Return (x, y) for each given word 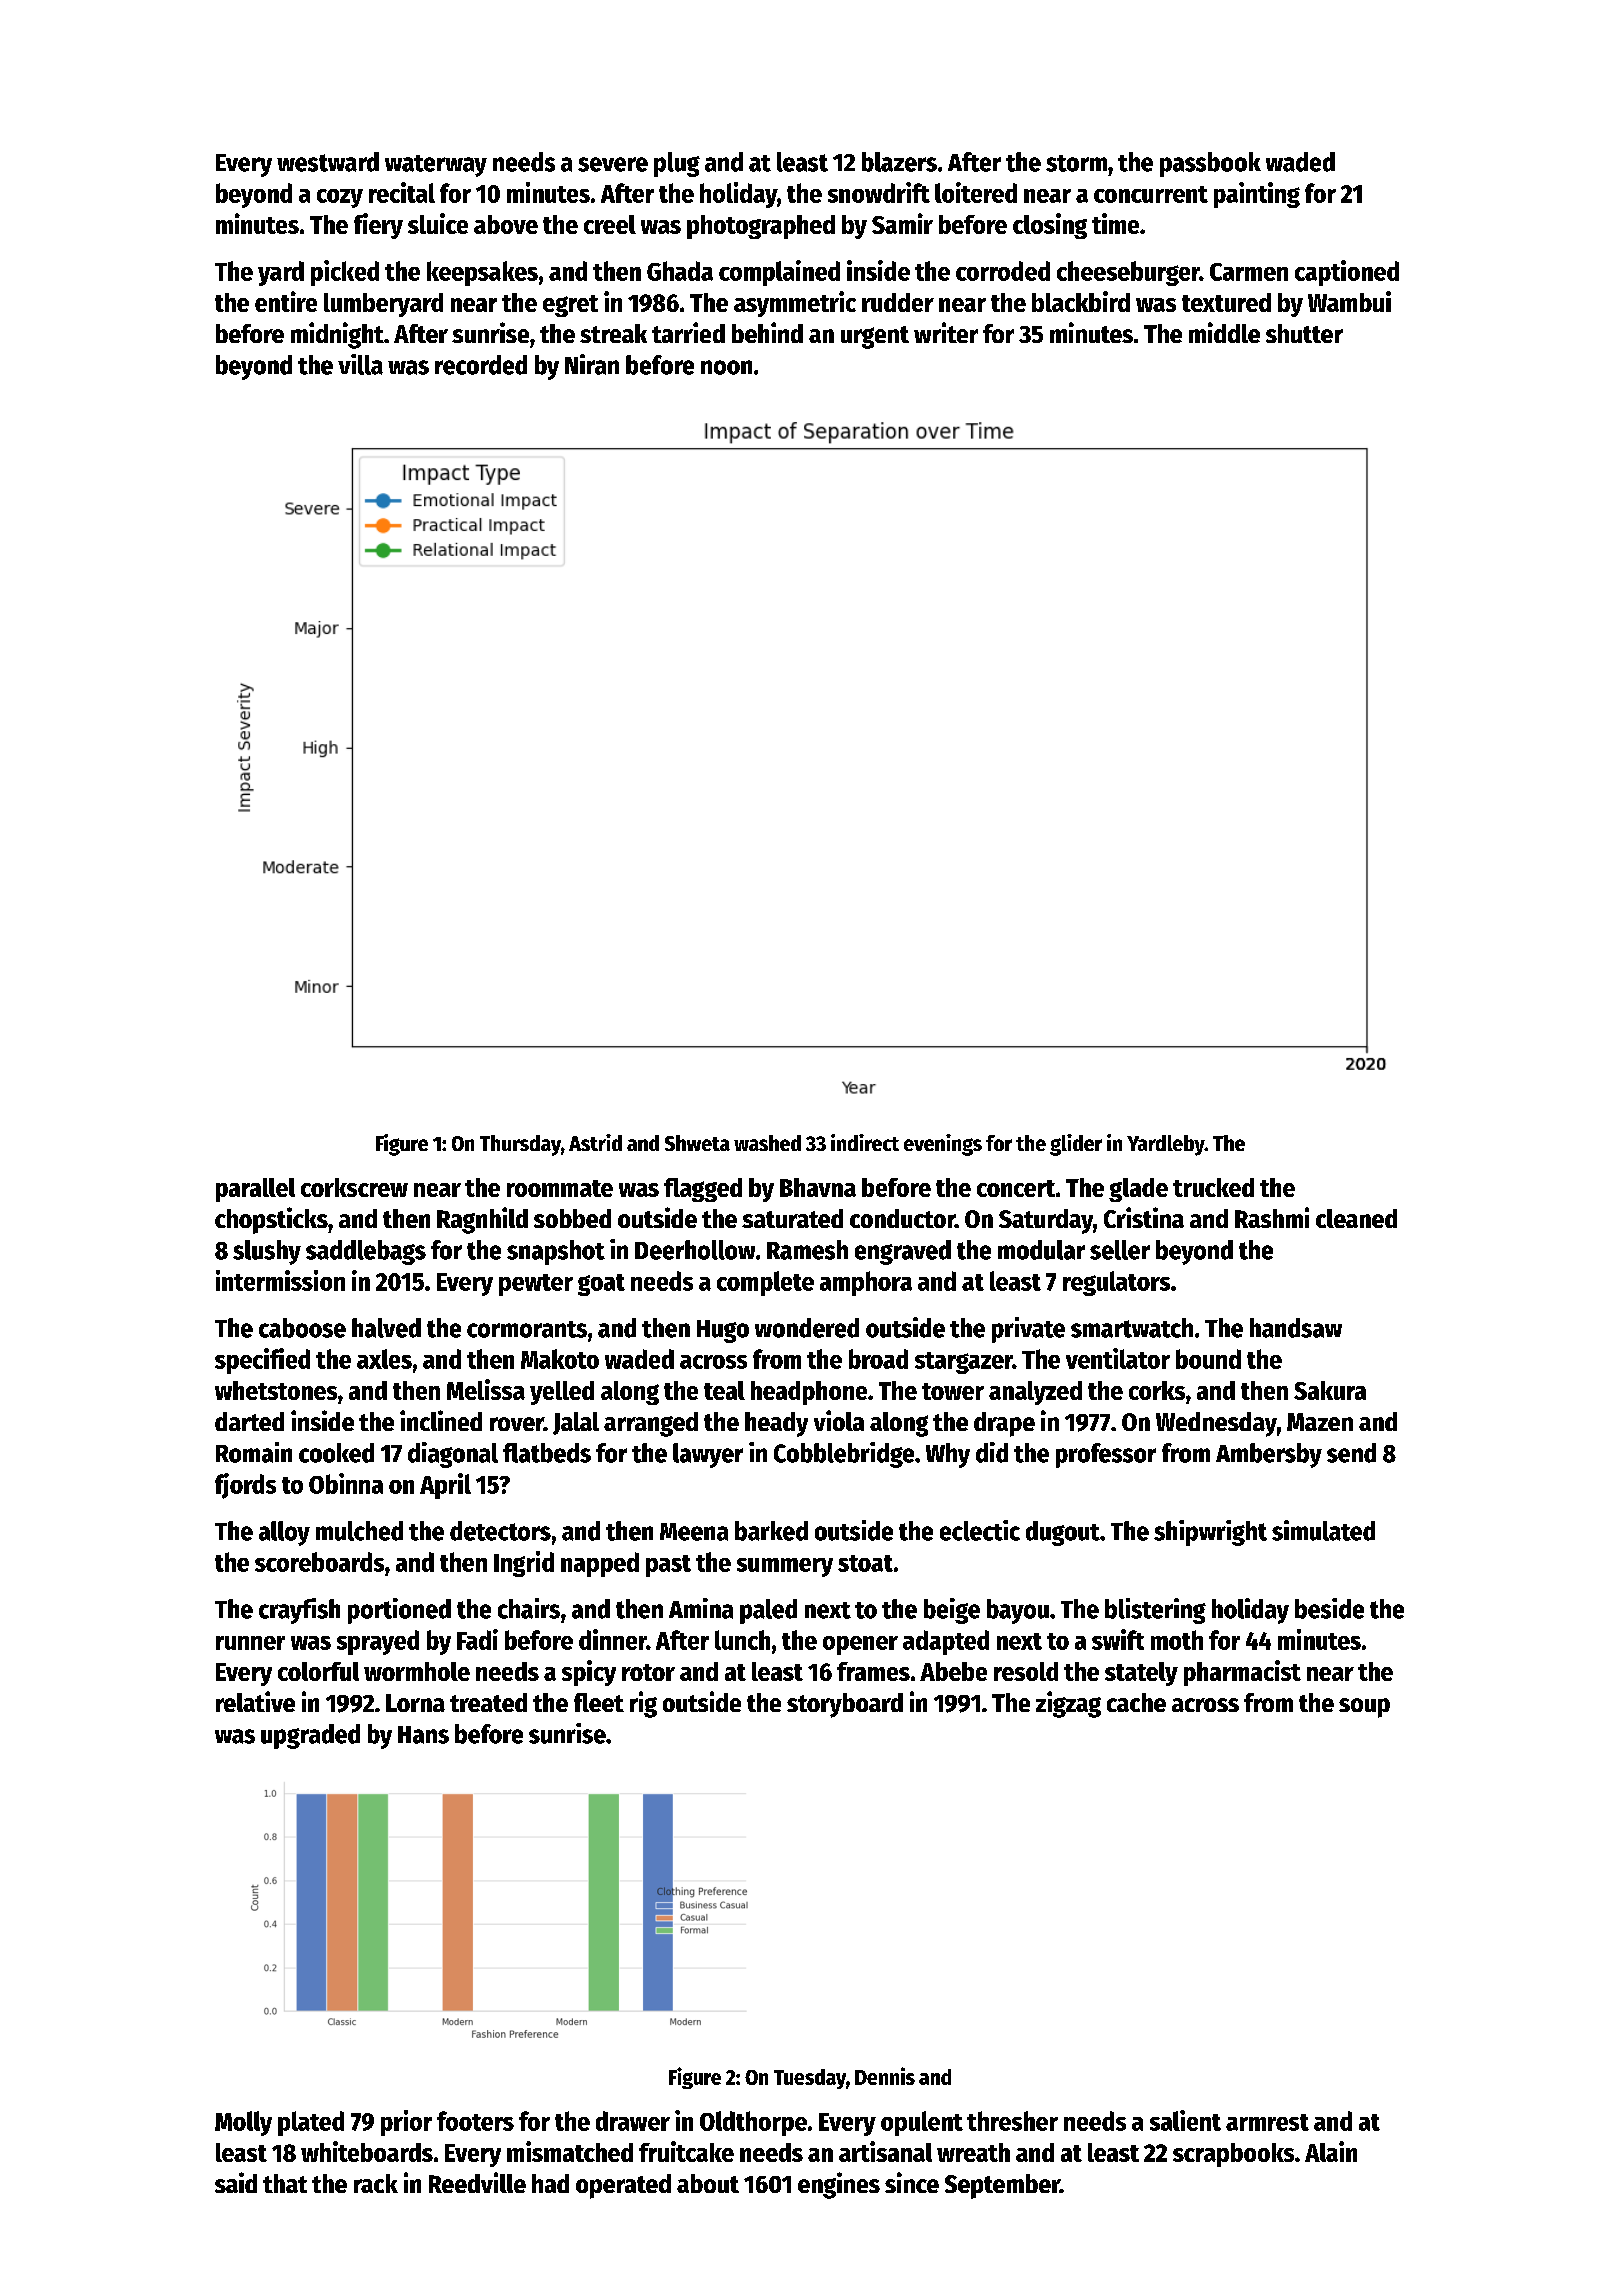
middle (1224, 332)
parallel (255, 1190)
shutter (1304, 333)
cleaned (1356, 1218)
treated (488, 1702)
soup (1364, 1708)
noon (726, 367)
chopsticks (271, 1220)
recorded (481, 365)
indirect (865, 1142)
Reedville (477, 2182)
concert (1016, 1188)
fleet (599, 1702)
